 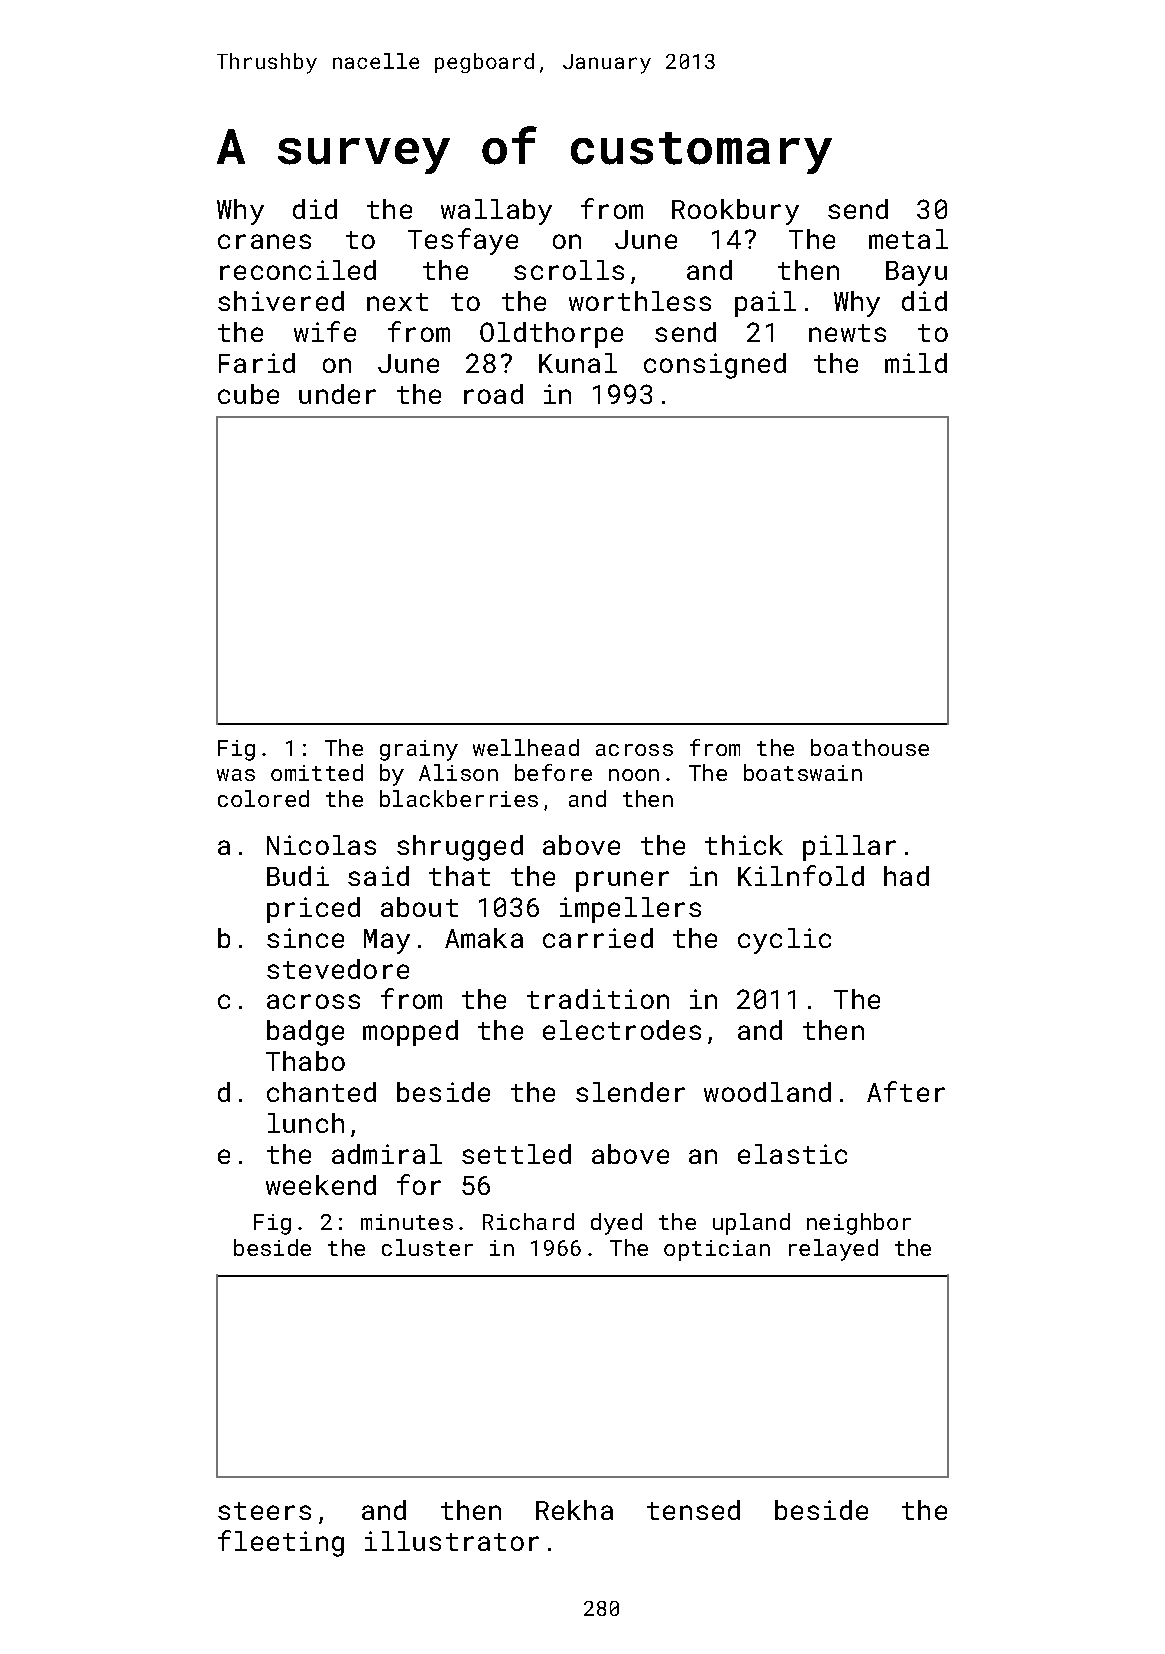 I want to click on was, so click(x=236, y=775).
